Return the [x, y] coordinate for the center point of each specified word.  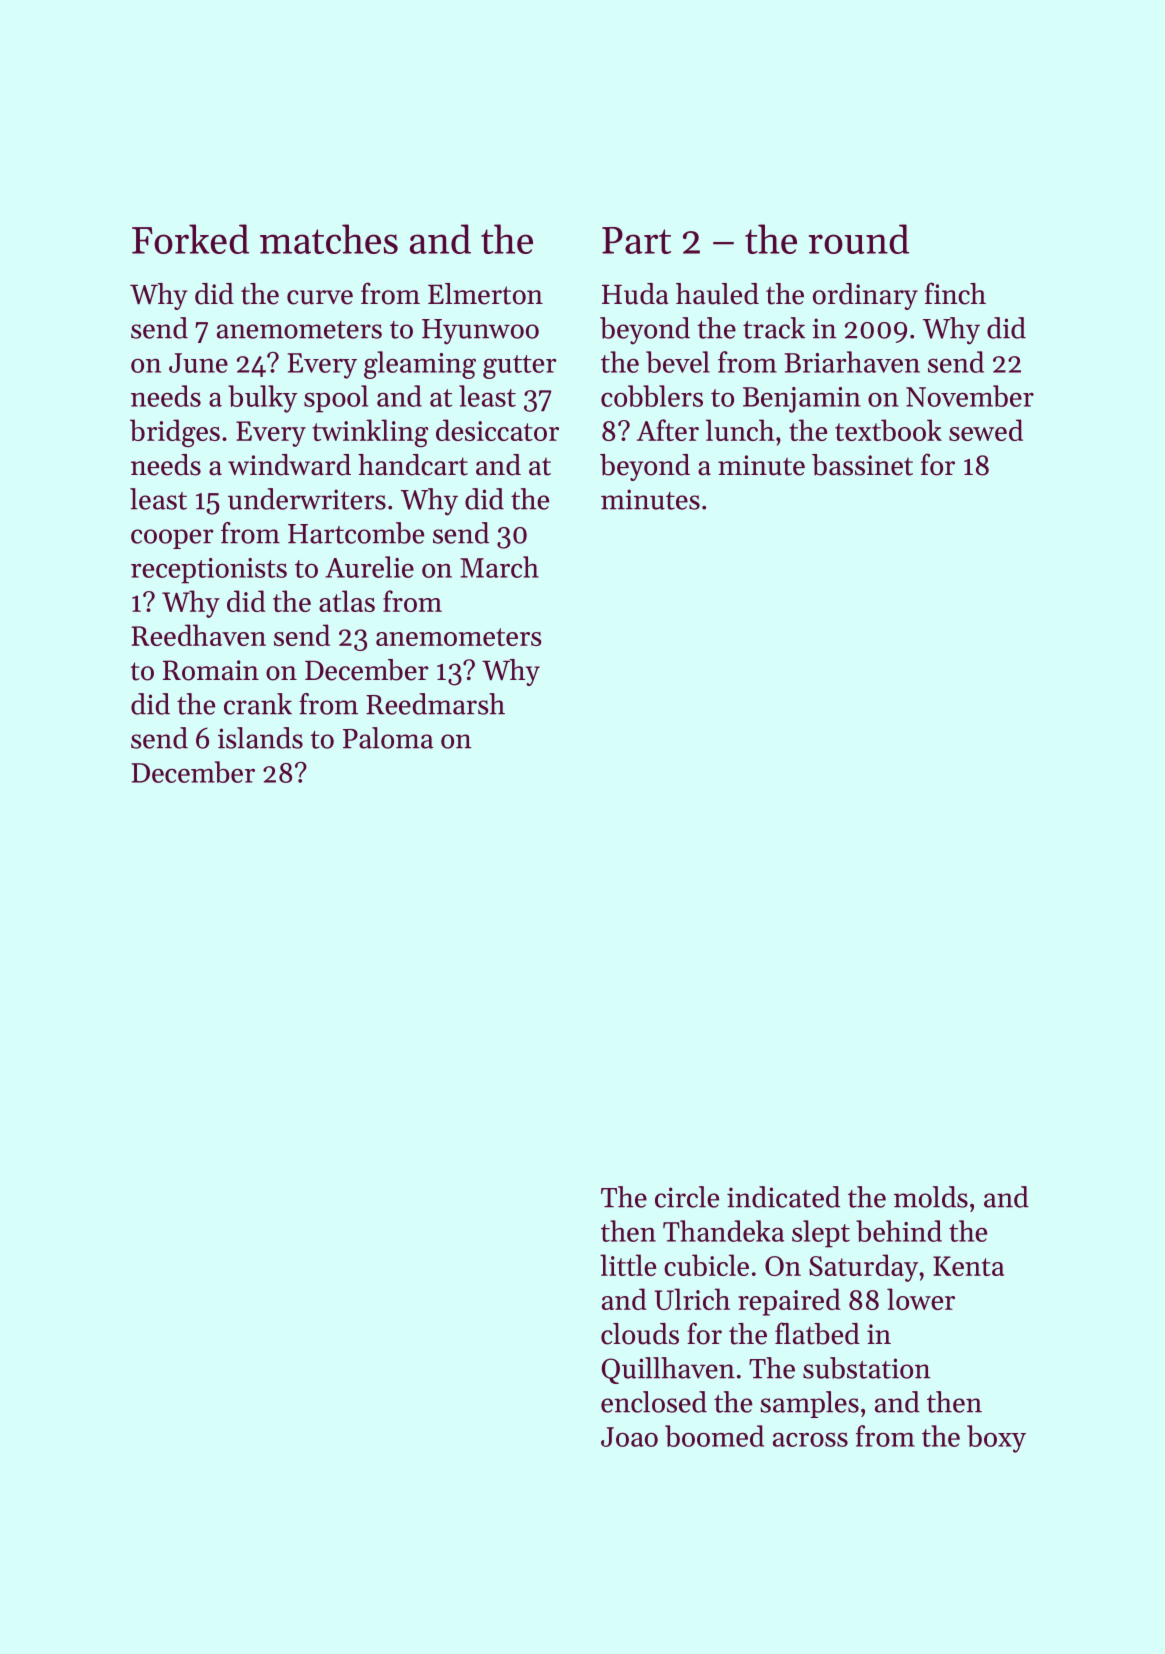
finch [955, 293]
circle [687, 1197]
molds [931, 1197]
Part [636, 240]
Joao [629, 1437]
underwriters [307, 499]
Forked [190, 239]
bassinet [862, 465]
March [499, 567]
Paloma [388, 738]
